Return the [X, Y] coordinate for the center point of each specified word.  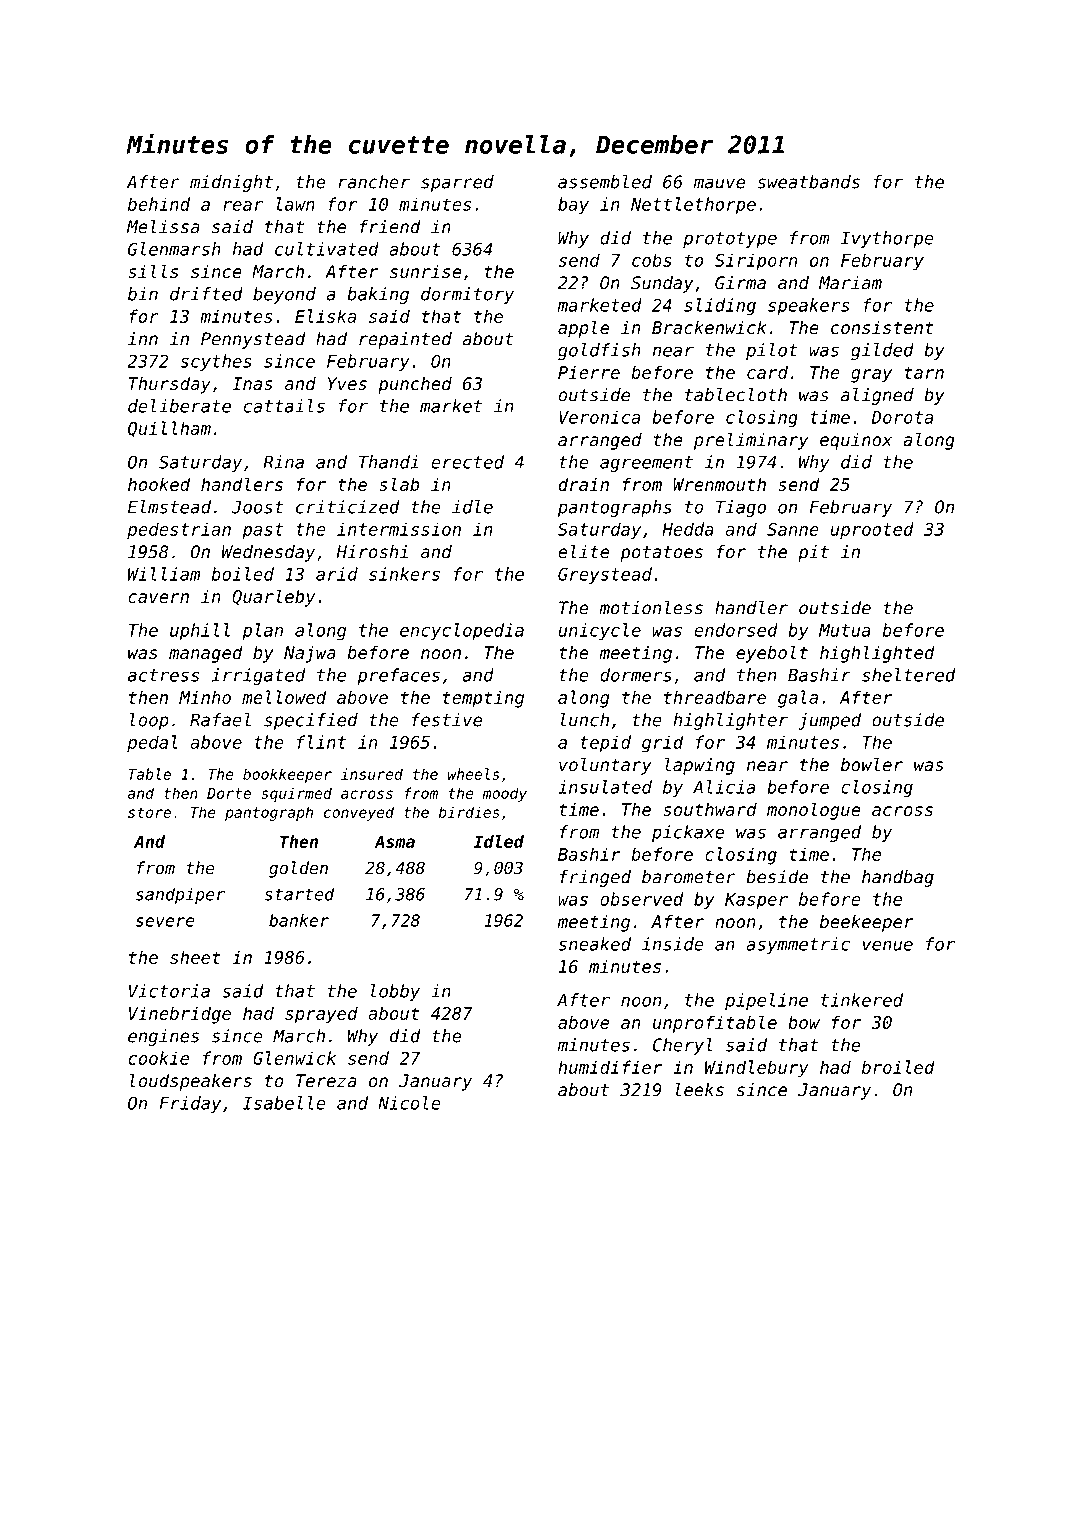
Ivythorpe [887, 239]
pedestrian [179, 531]
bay [573, 206]
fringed [595, 878]
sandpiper [180, 895]
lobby [395, 992]
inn [143, 338]
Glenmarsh [174, 249]
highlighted [877, 654]
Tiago [741, 508]
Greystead [605, 575]
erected [467, 462]
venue [888, 945]
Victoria [169, 991]
